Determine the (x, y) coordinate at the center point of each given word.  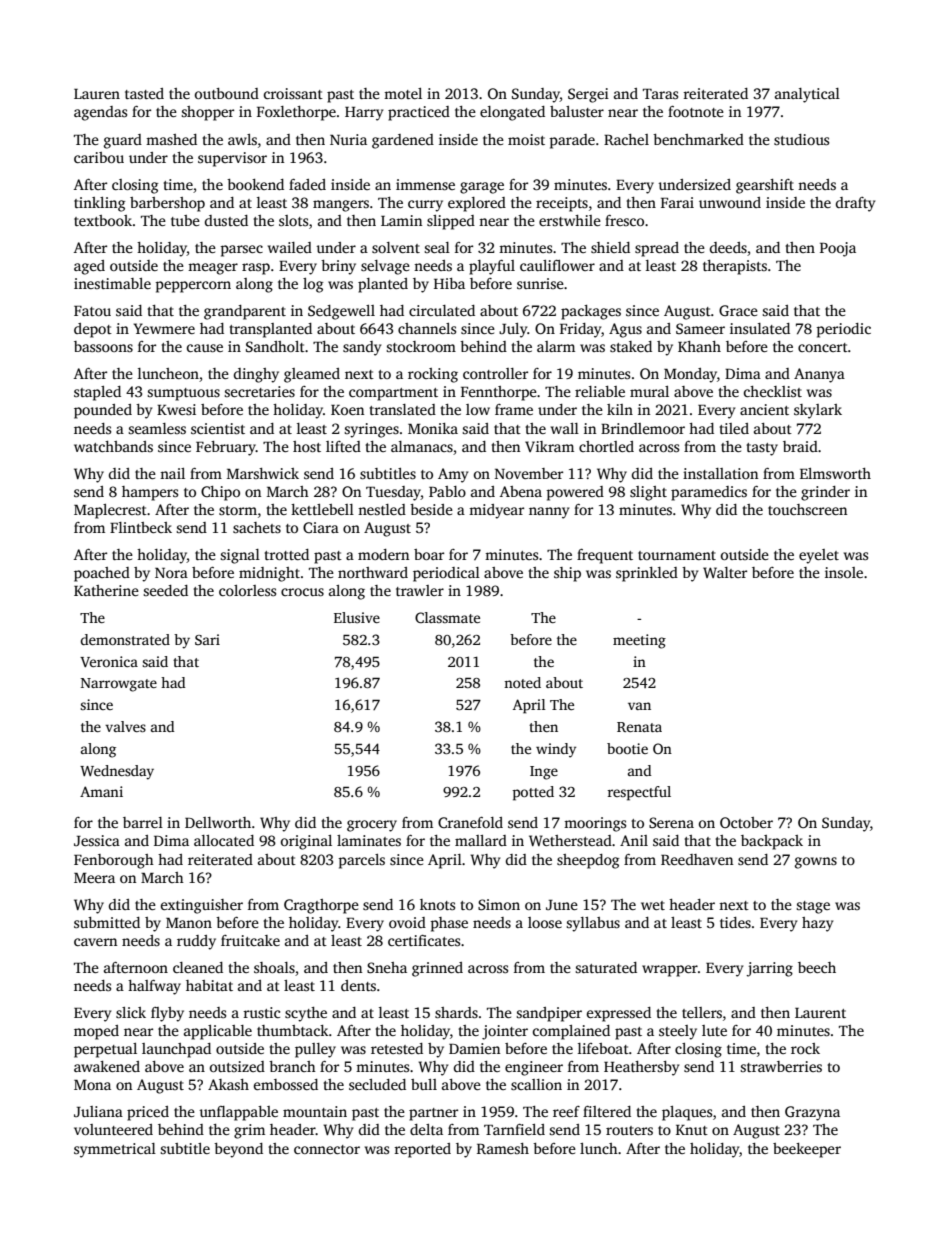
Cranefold (470, 822)
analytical (807, 95)
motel (403, 93)
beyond (238, 1150)
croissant (293, 93)
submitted (107, 922)
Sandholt (275, 346)
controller (495, 373)
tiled (734, 428)
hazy (817, 924)
